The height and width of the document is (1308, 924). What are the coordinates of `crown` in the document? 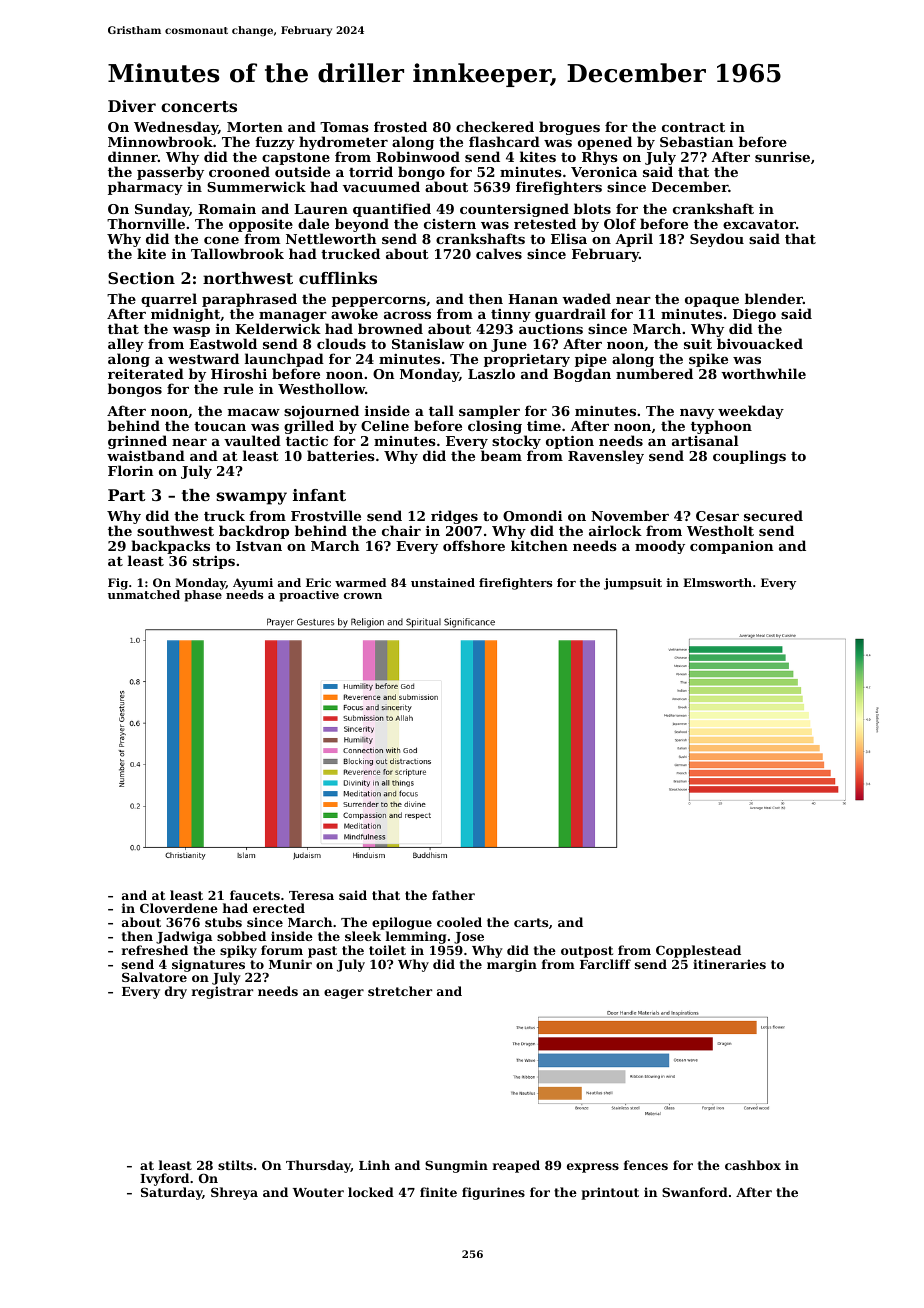 It's located at (363, 596).
